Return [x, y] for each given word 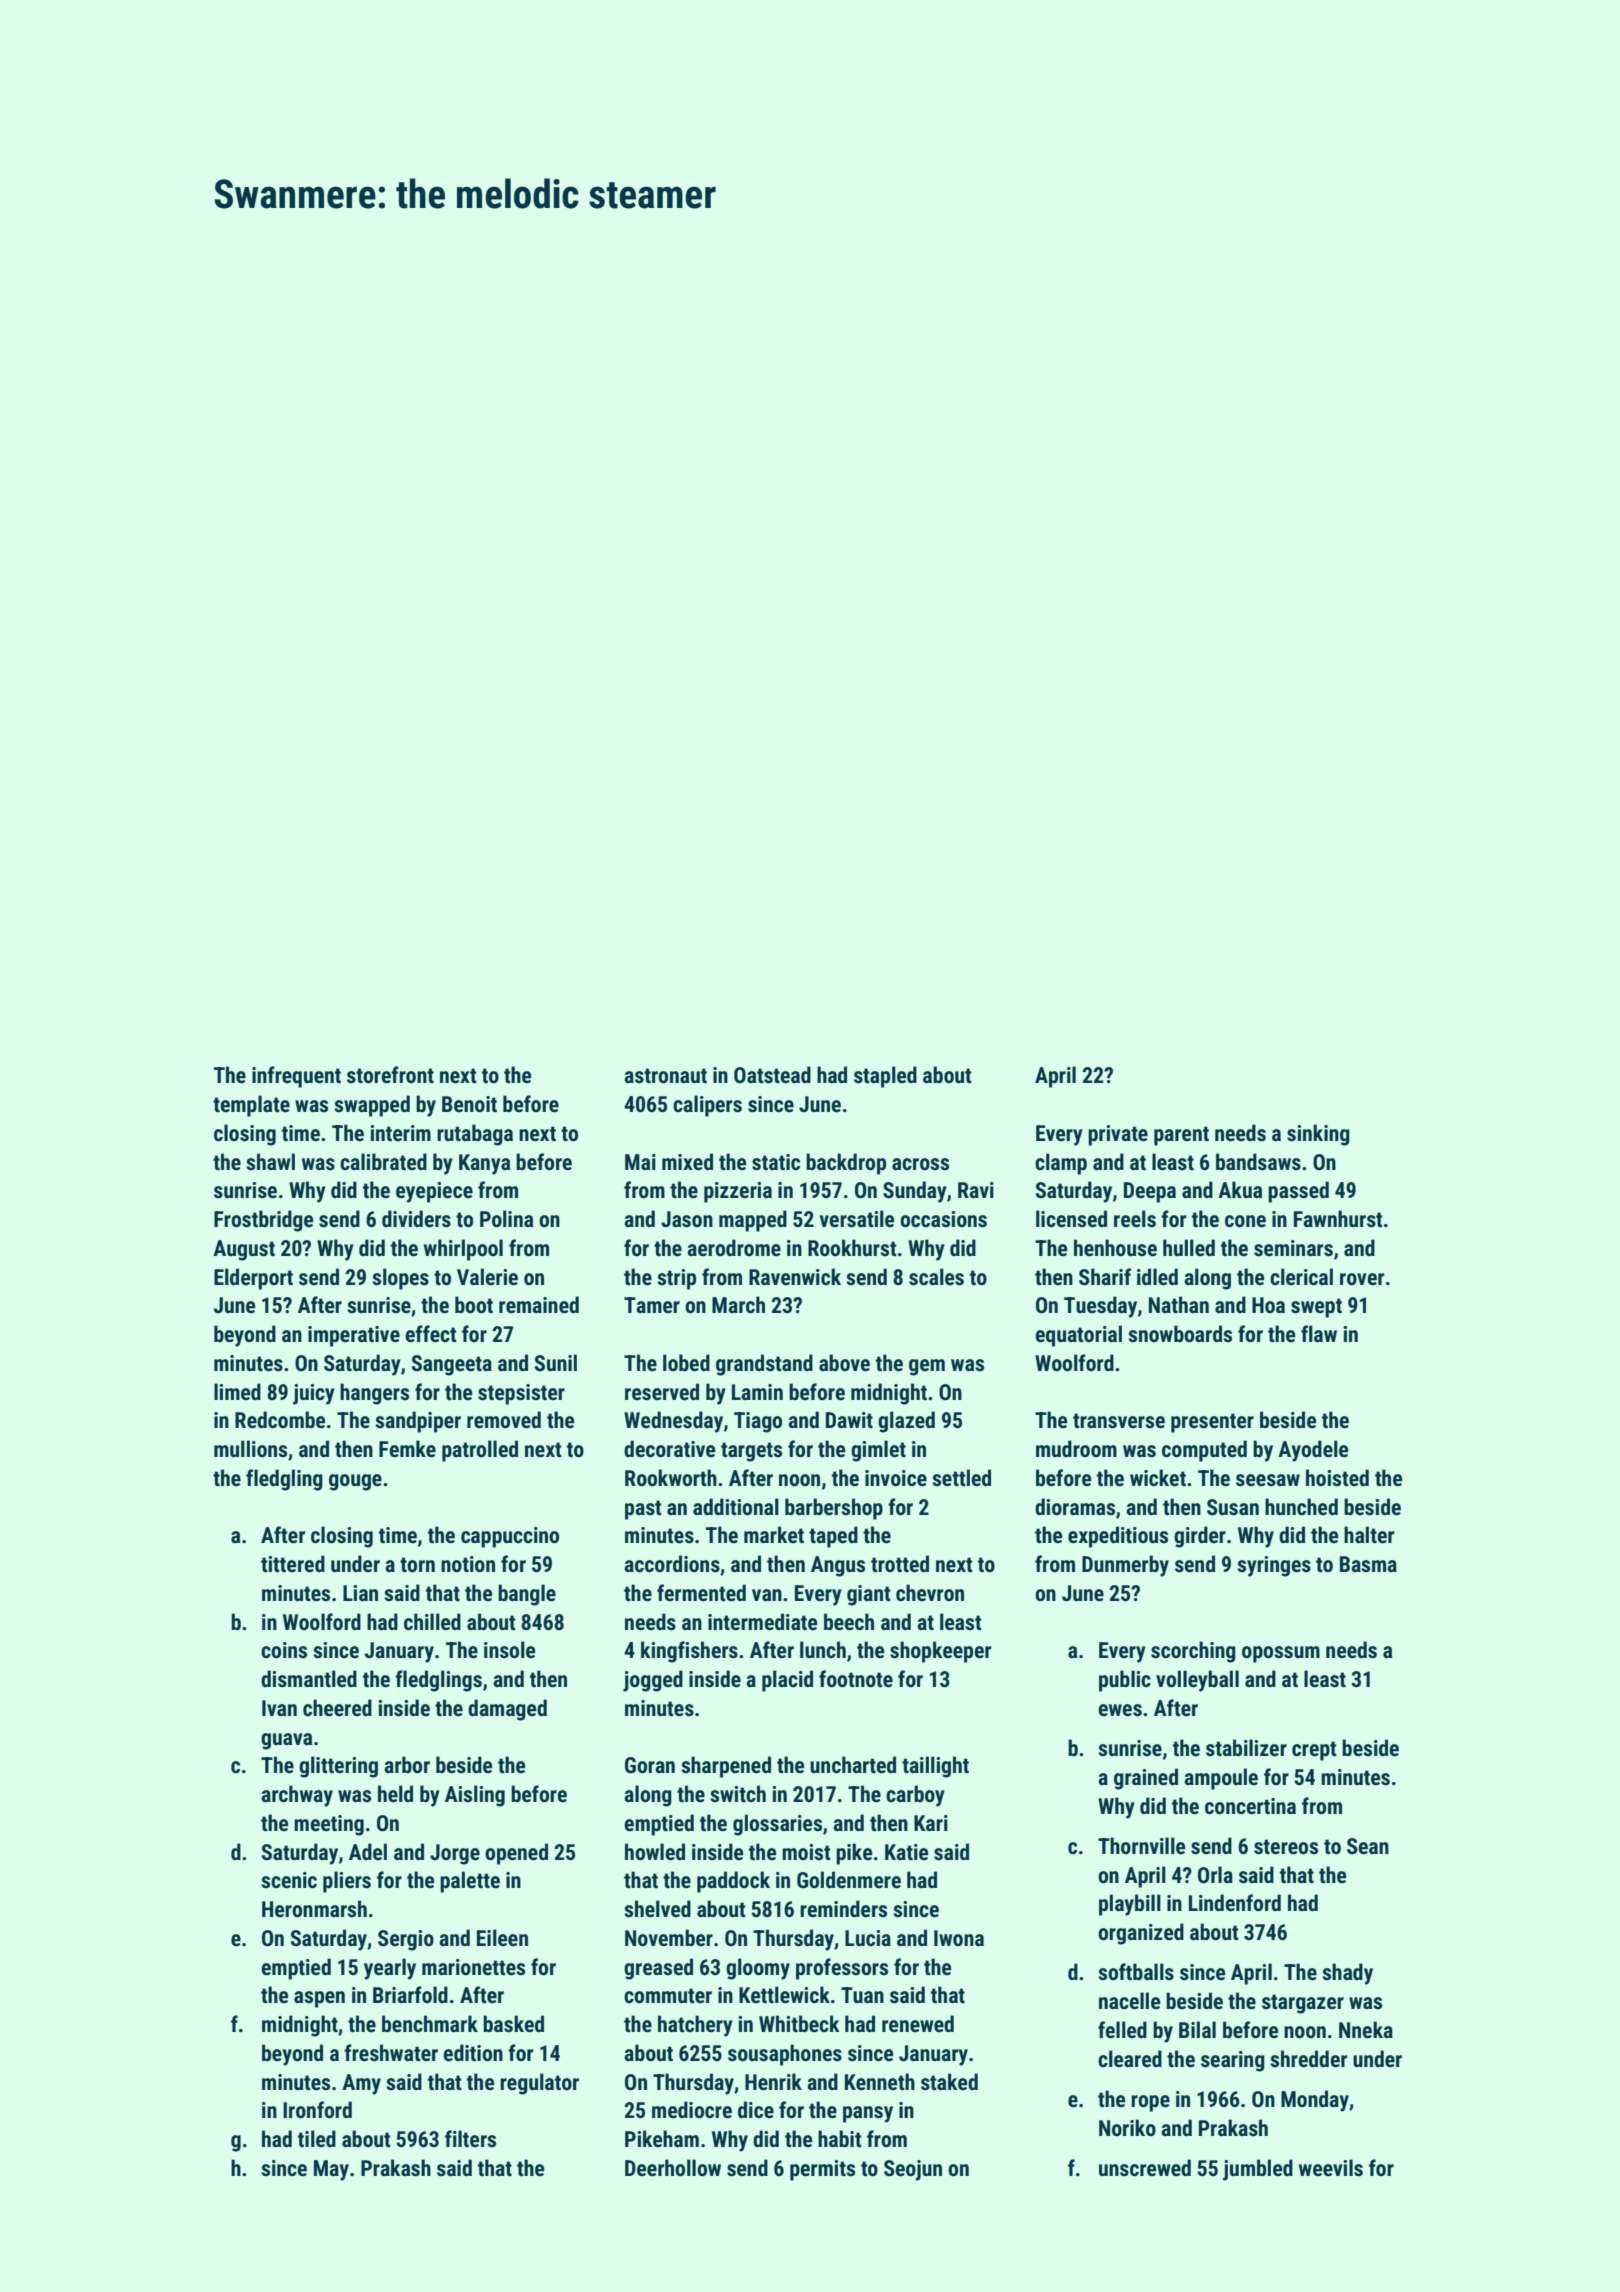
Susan [1233, 1507]
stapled [885, 1077]
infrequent [296, 1077]
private [1118, 1135]
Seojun [913, 2170]
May [331, 2170]
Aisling [475, 1796]
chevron [930, 1592]
